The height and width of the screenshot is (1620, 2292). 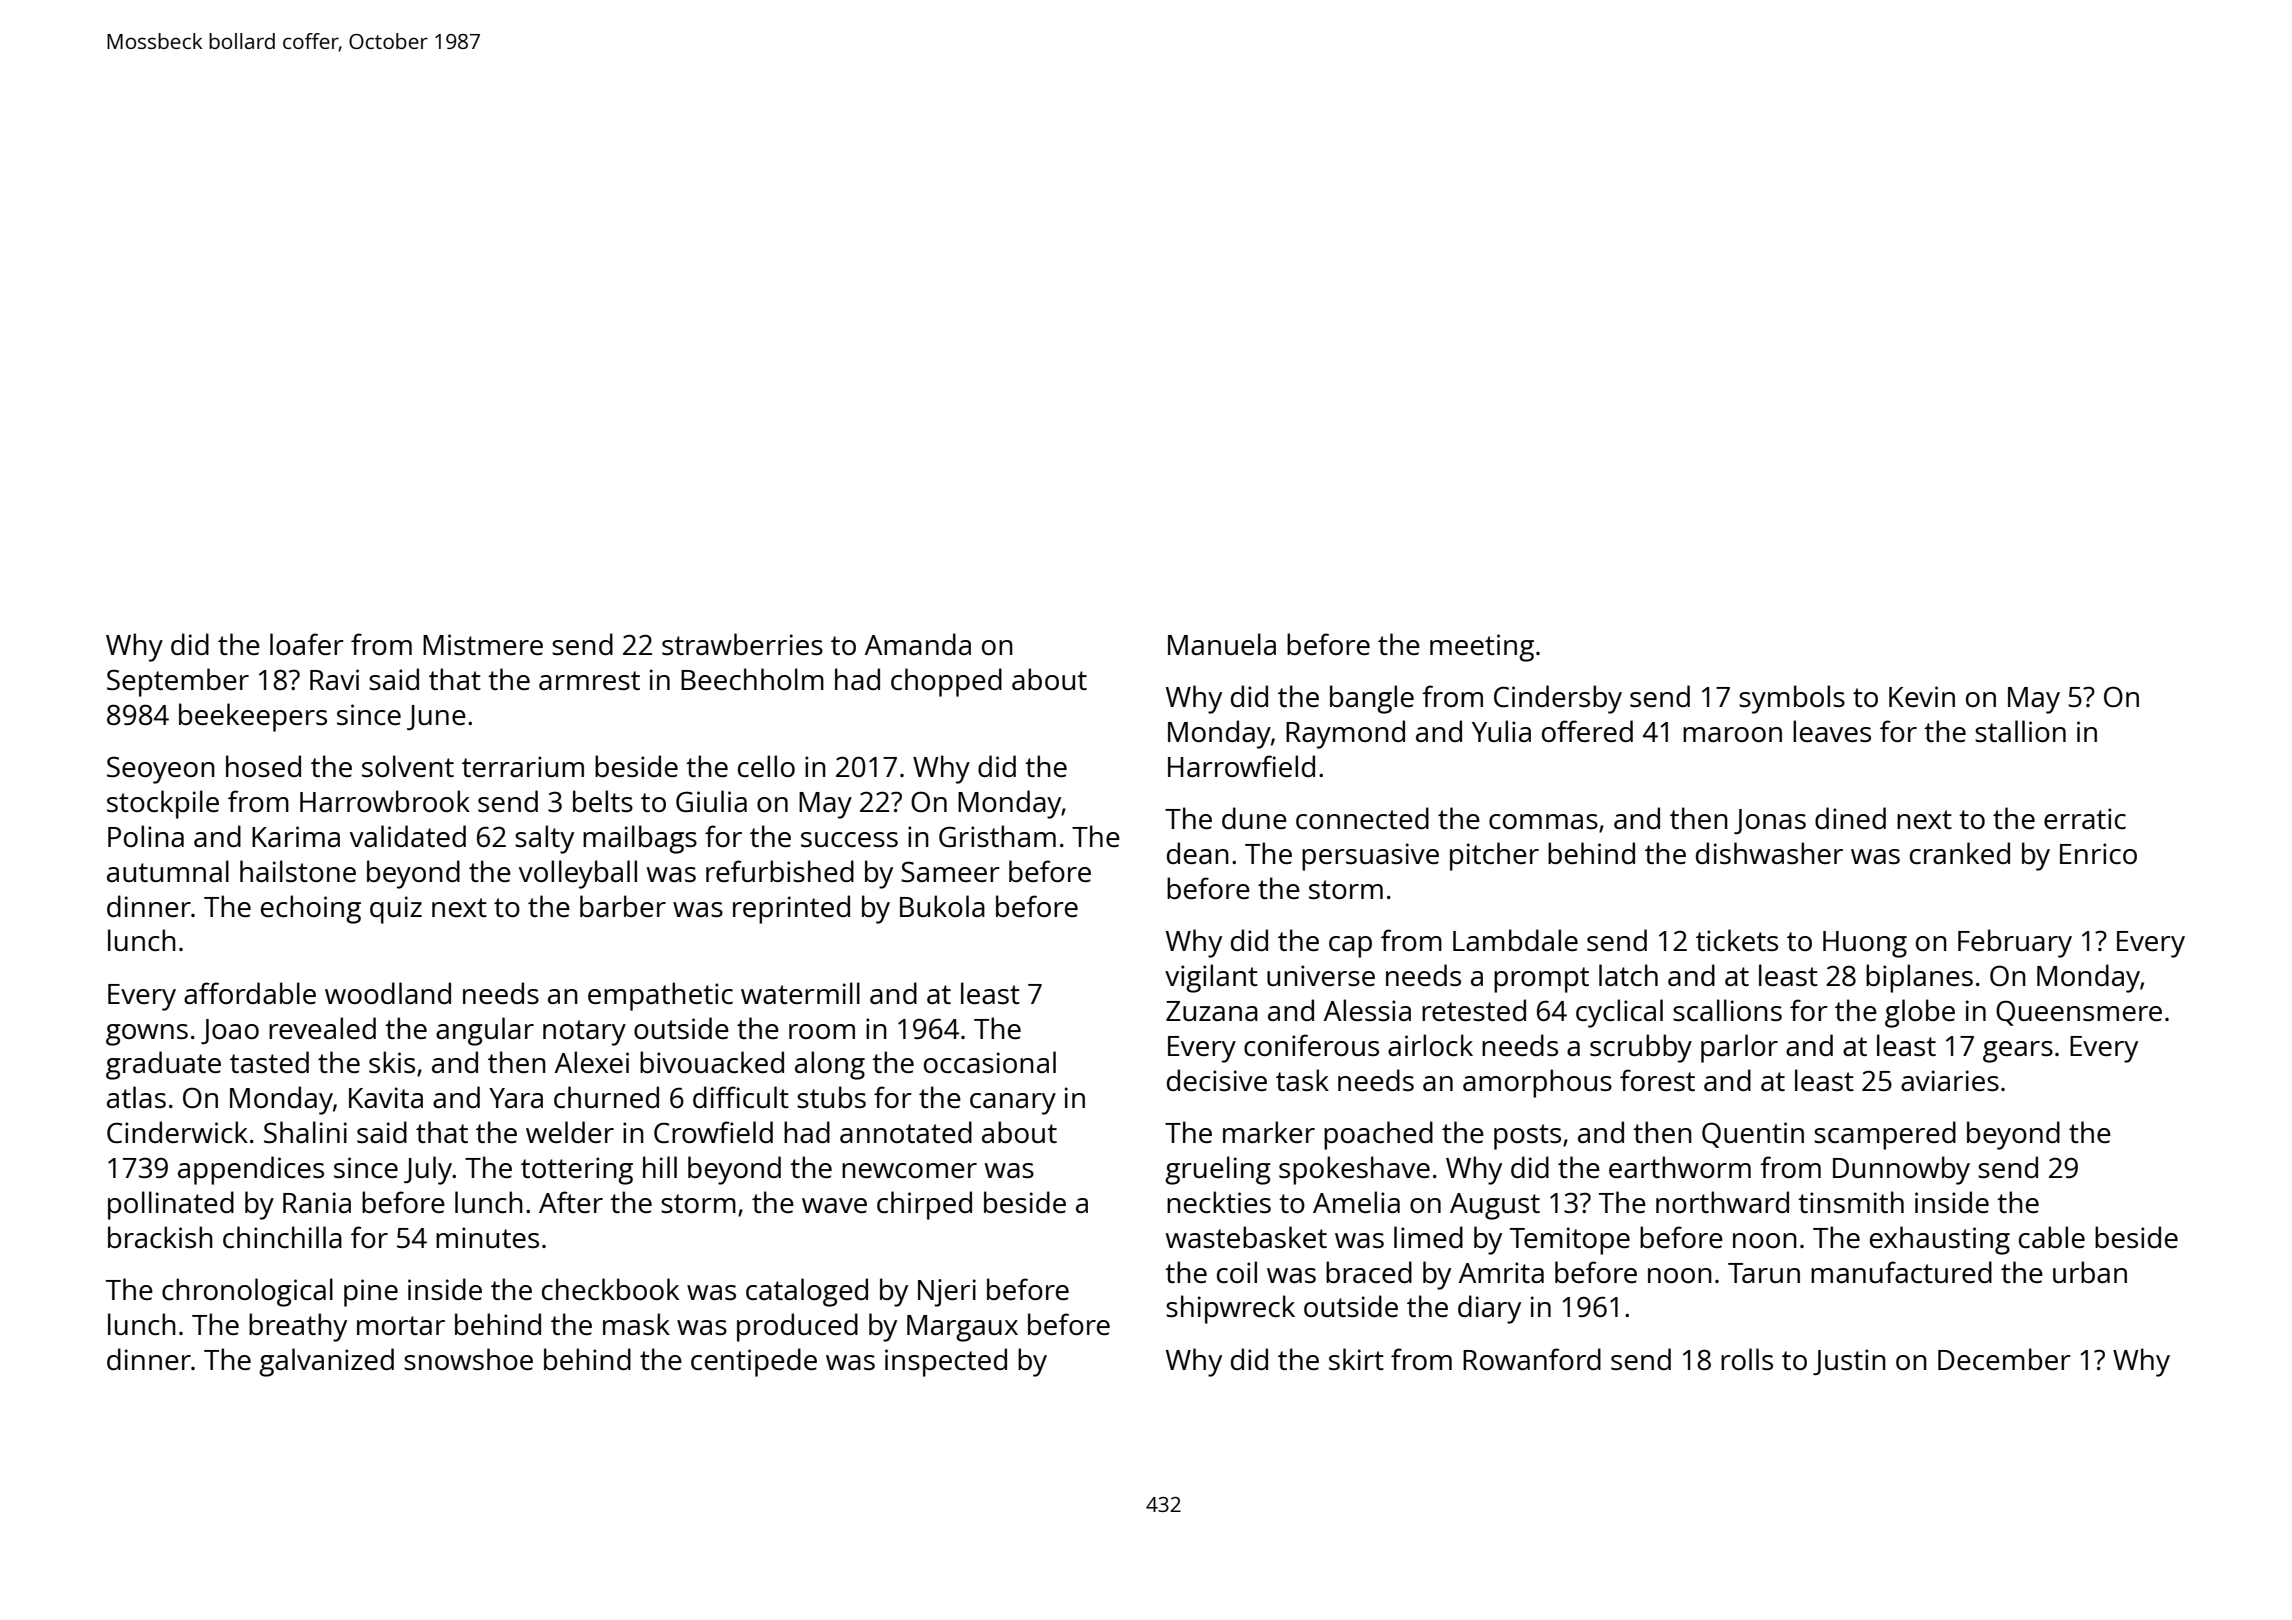 I want to click on erratic, so click(x=2085, y=818).
